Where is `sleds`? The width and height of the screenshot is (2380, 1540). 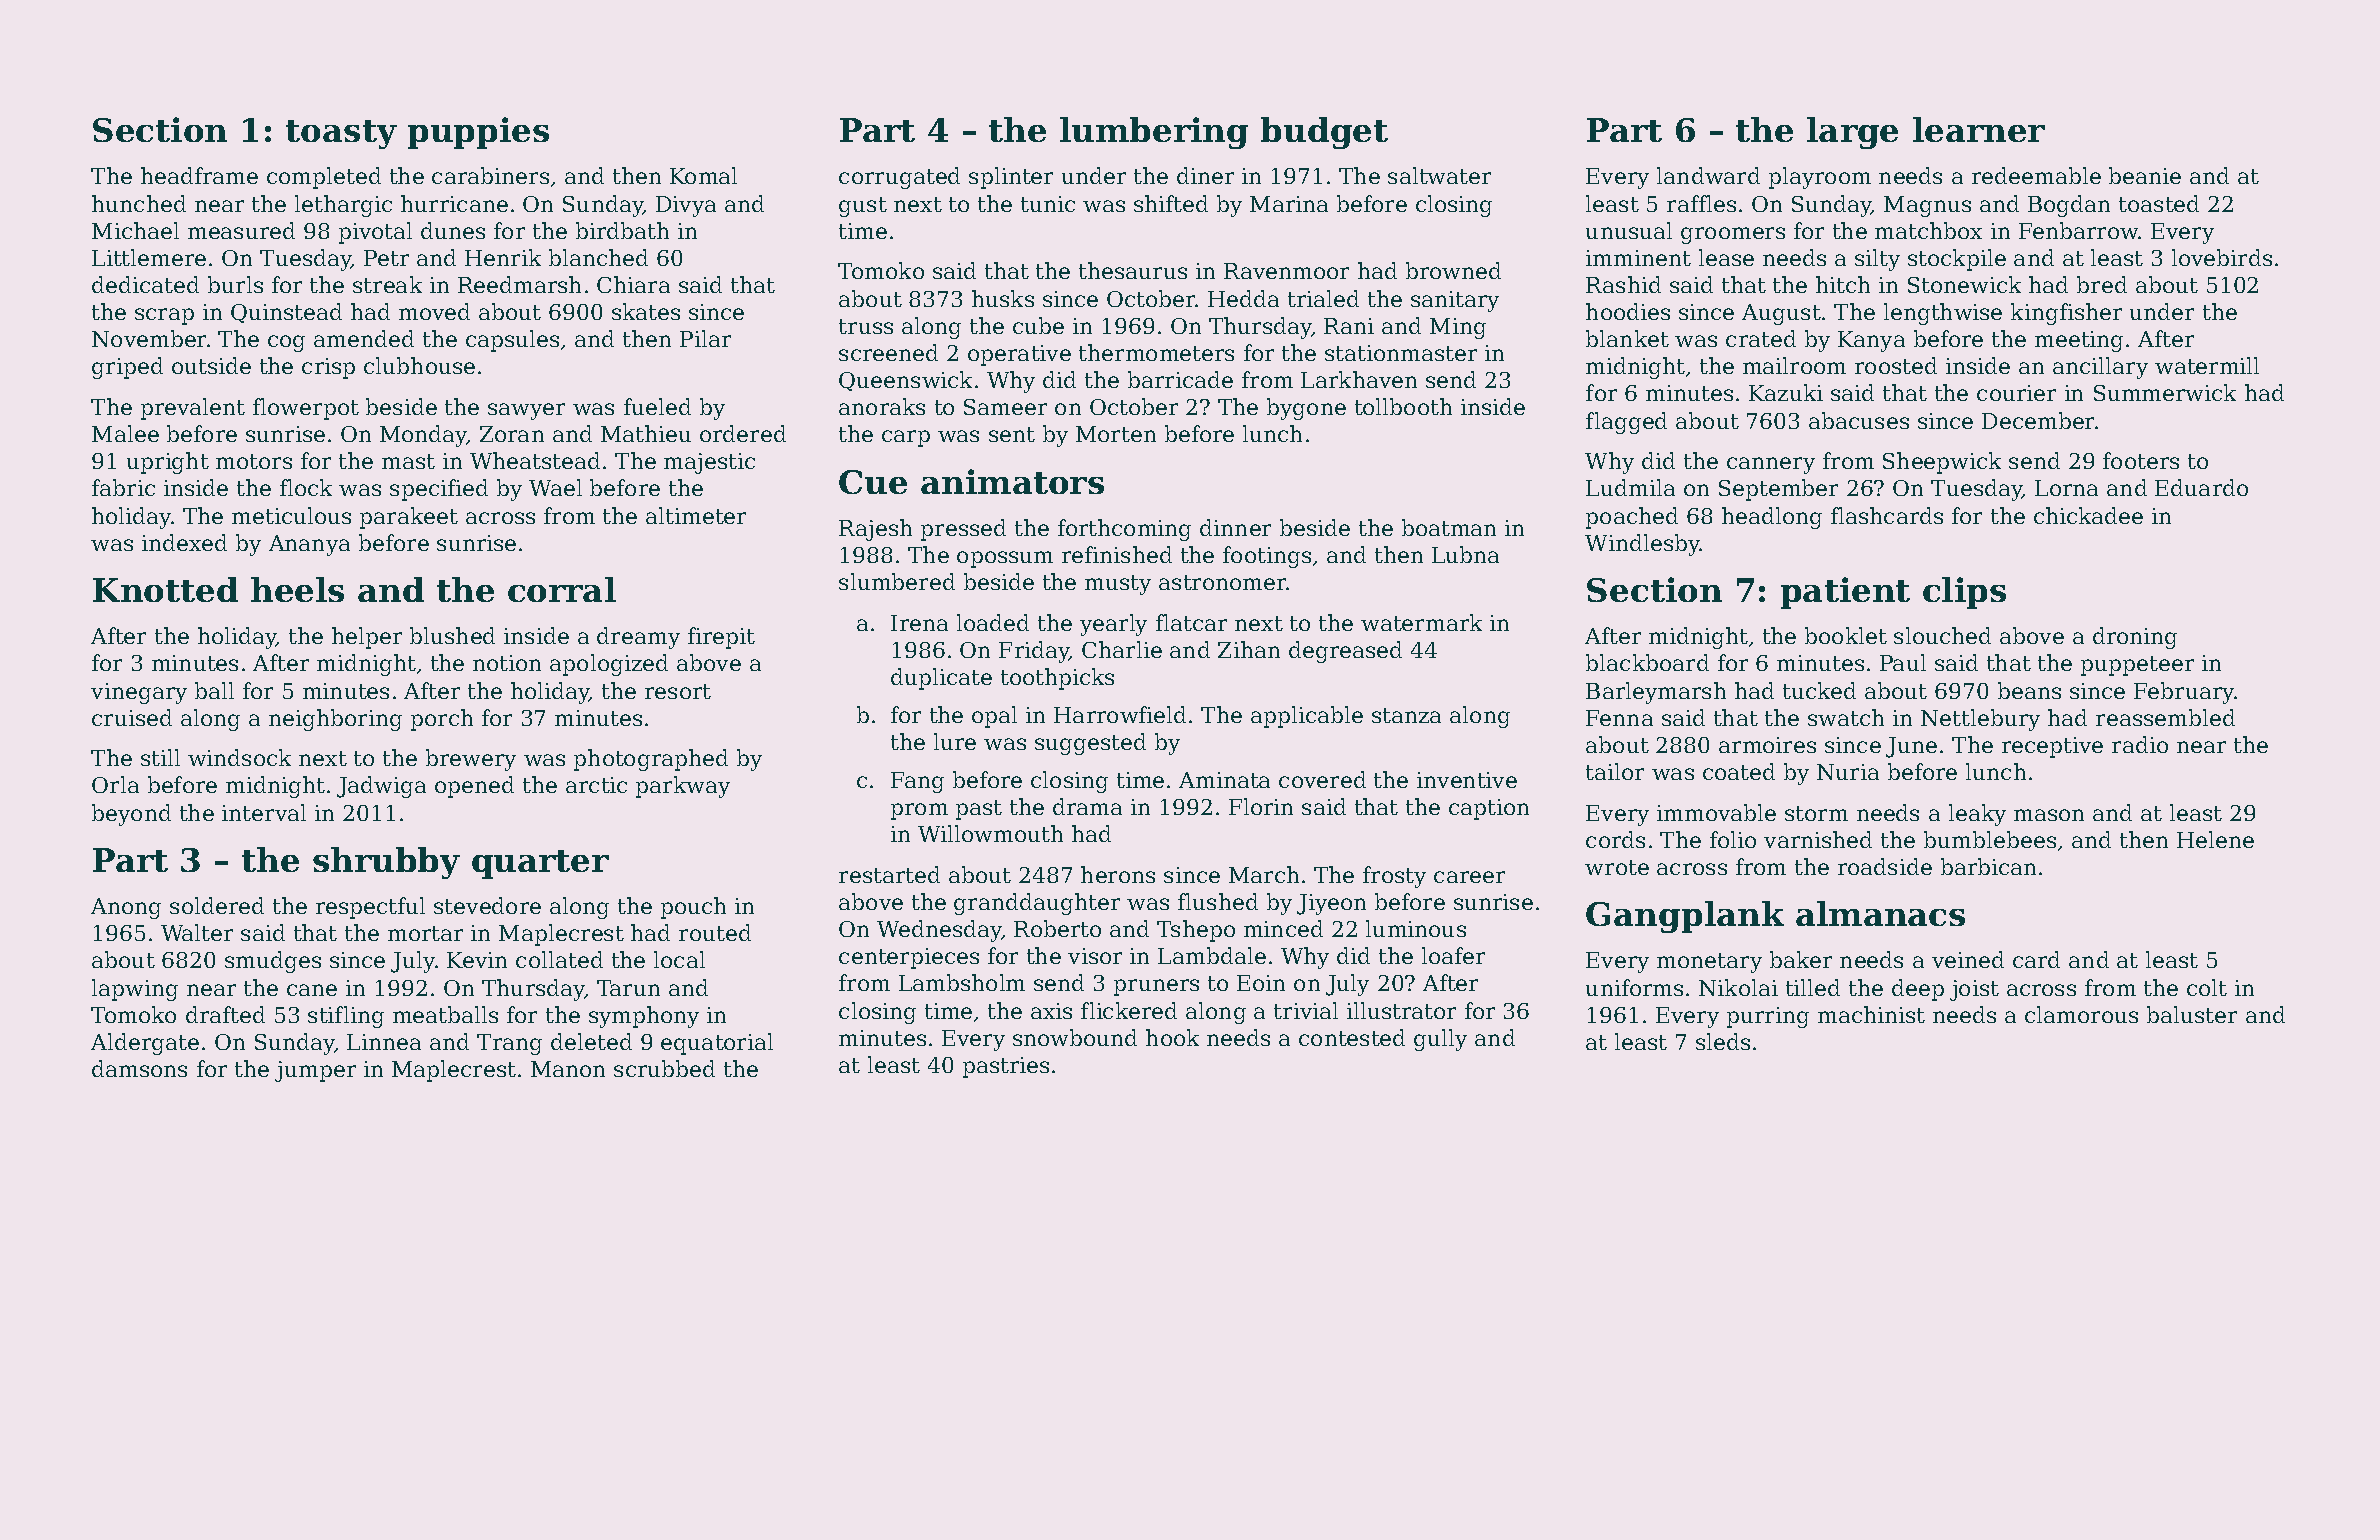 sleds is located at coordinates (1723, 1041).
